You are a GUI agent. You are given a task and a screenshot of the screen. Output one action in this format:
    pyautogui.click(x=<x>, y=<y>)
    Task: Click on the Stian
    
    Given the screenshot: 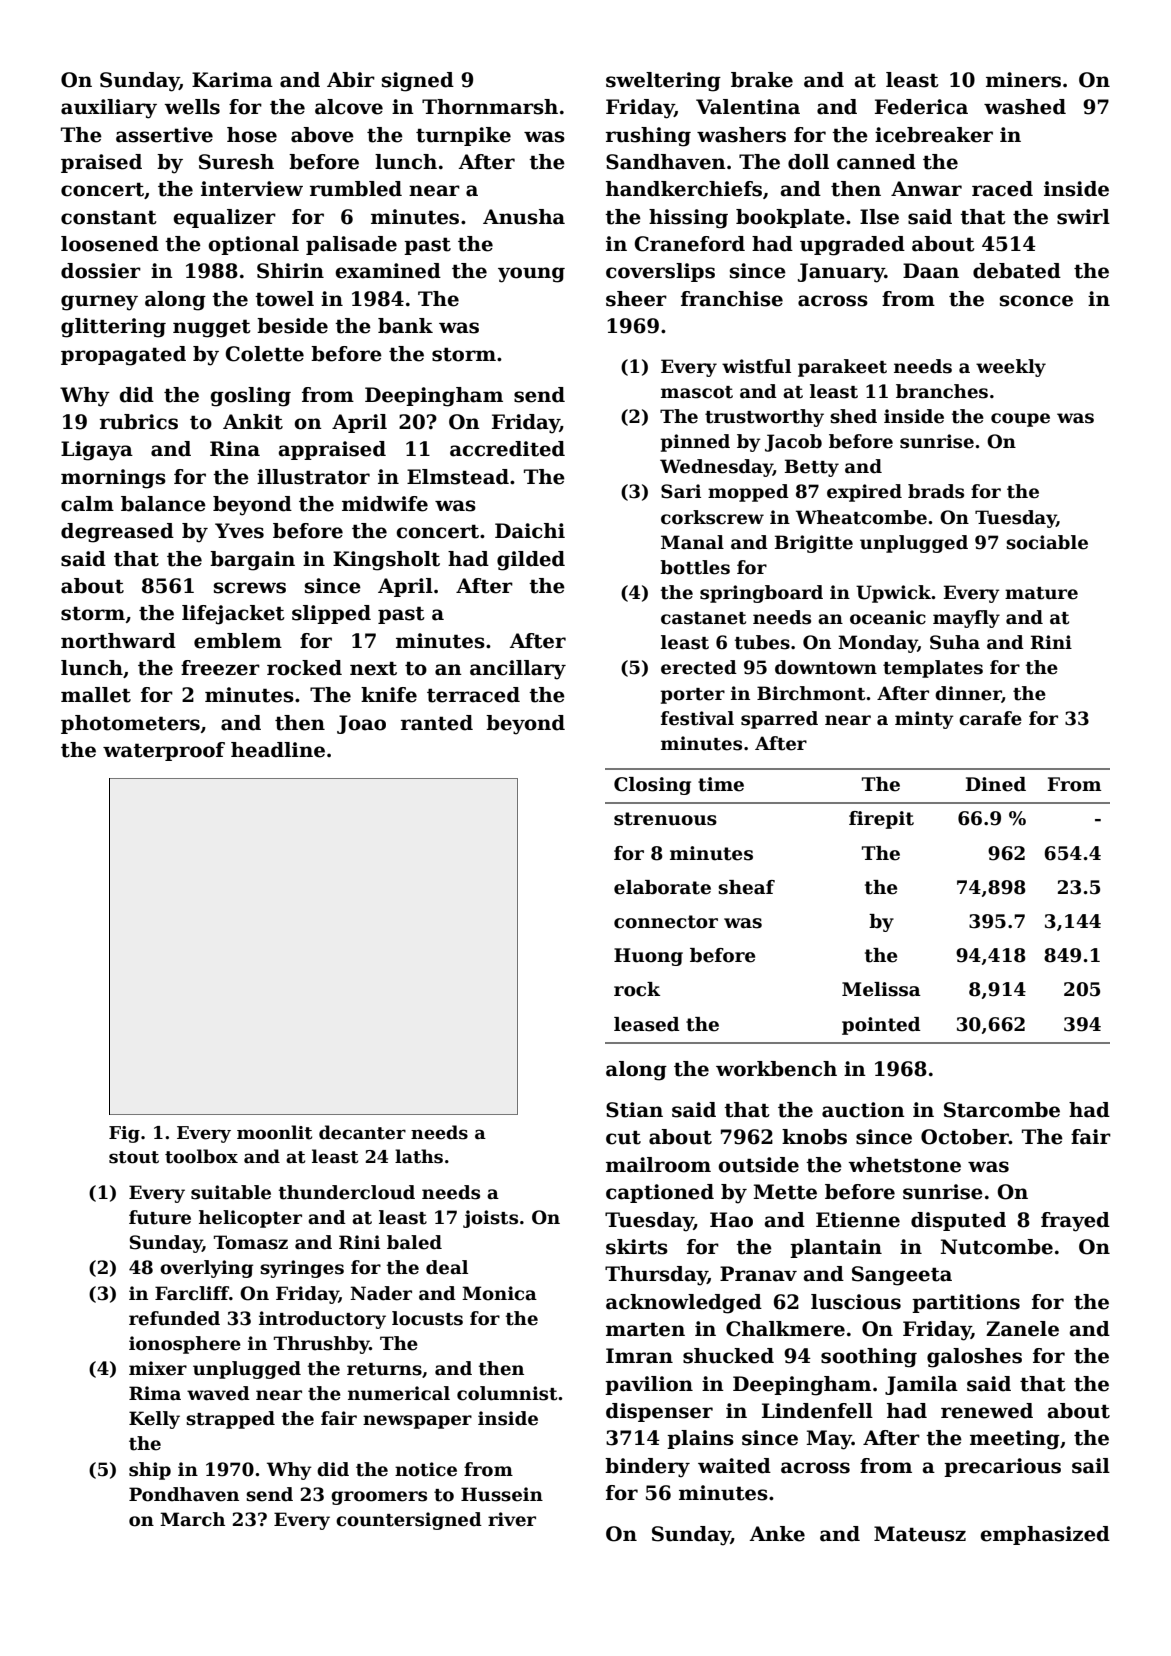 What is the action you would take?
    pyautogui.click(x=634, y=1110)
